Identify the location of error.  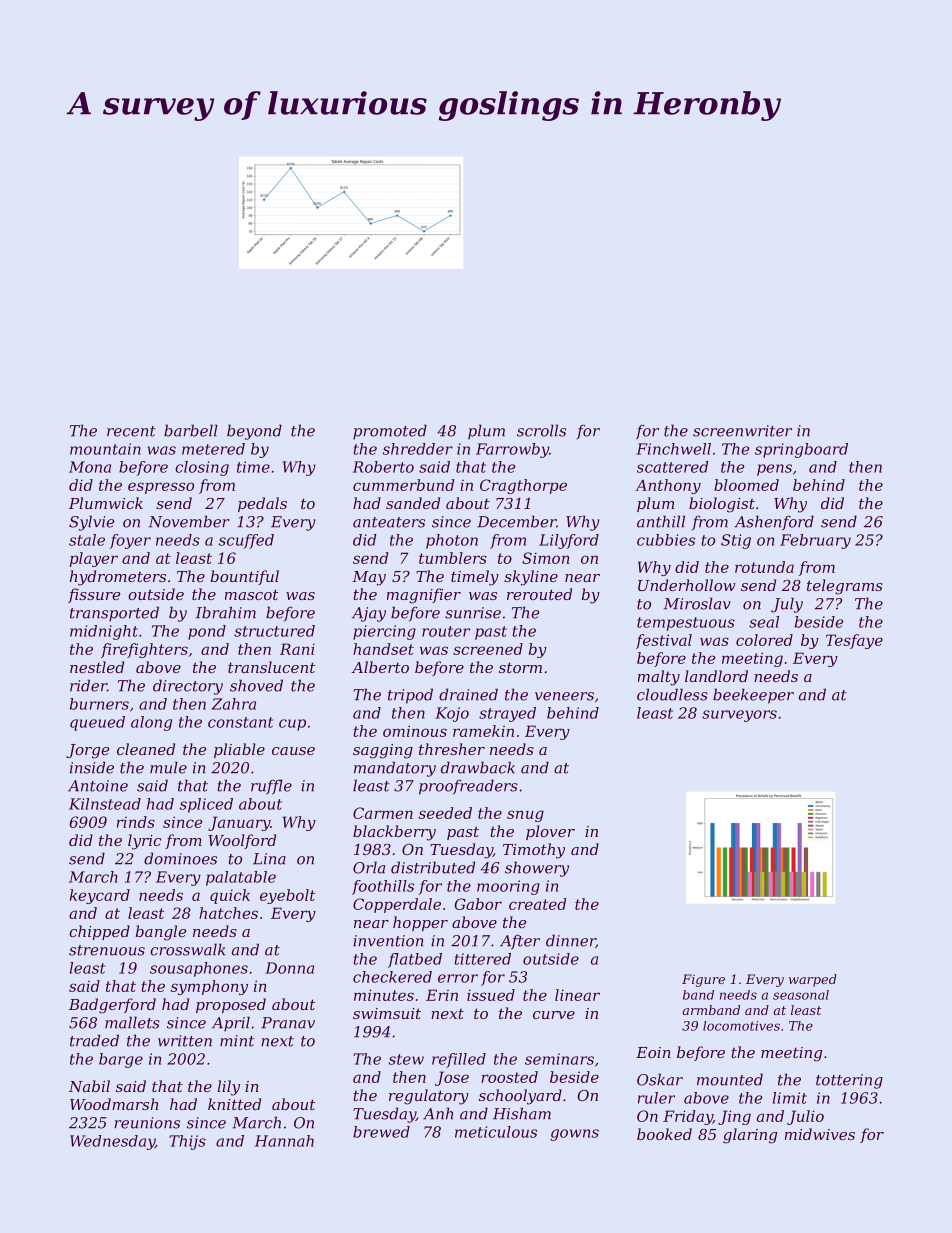
(458, 978).
